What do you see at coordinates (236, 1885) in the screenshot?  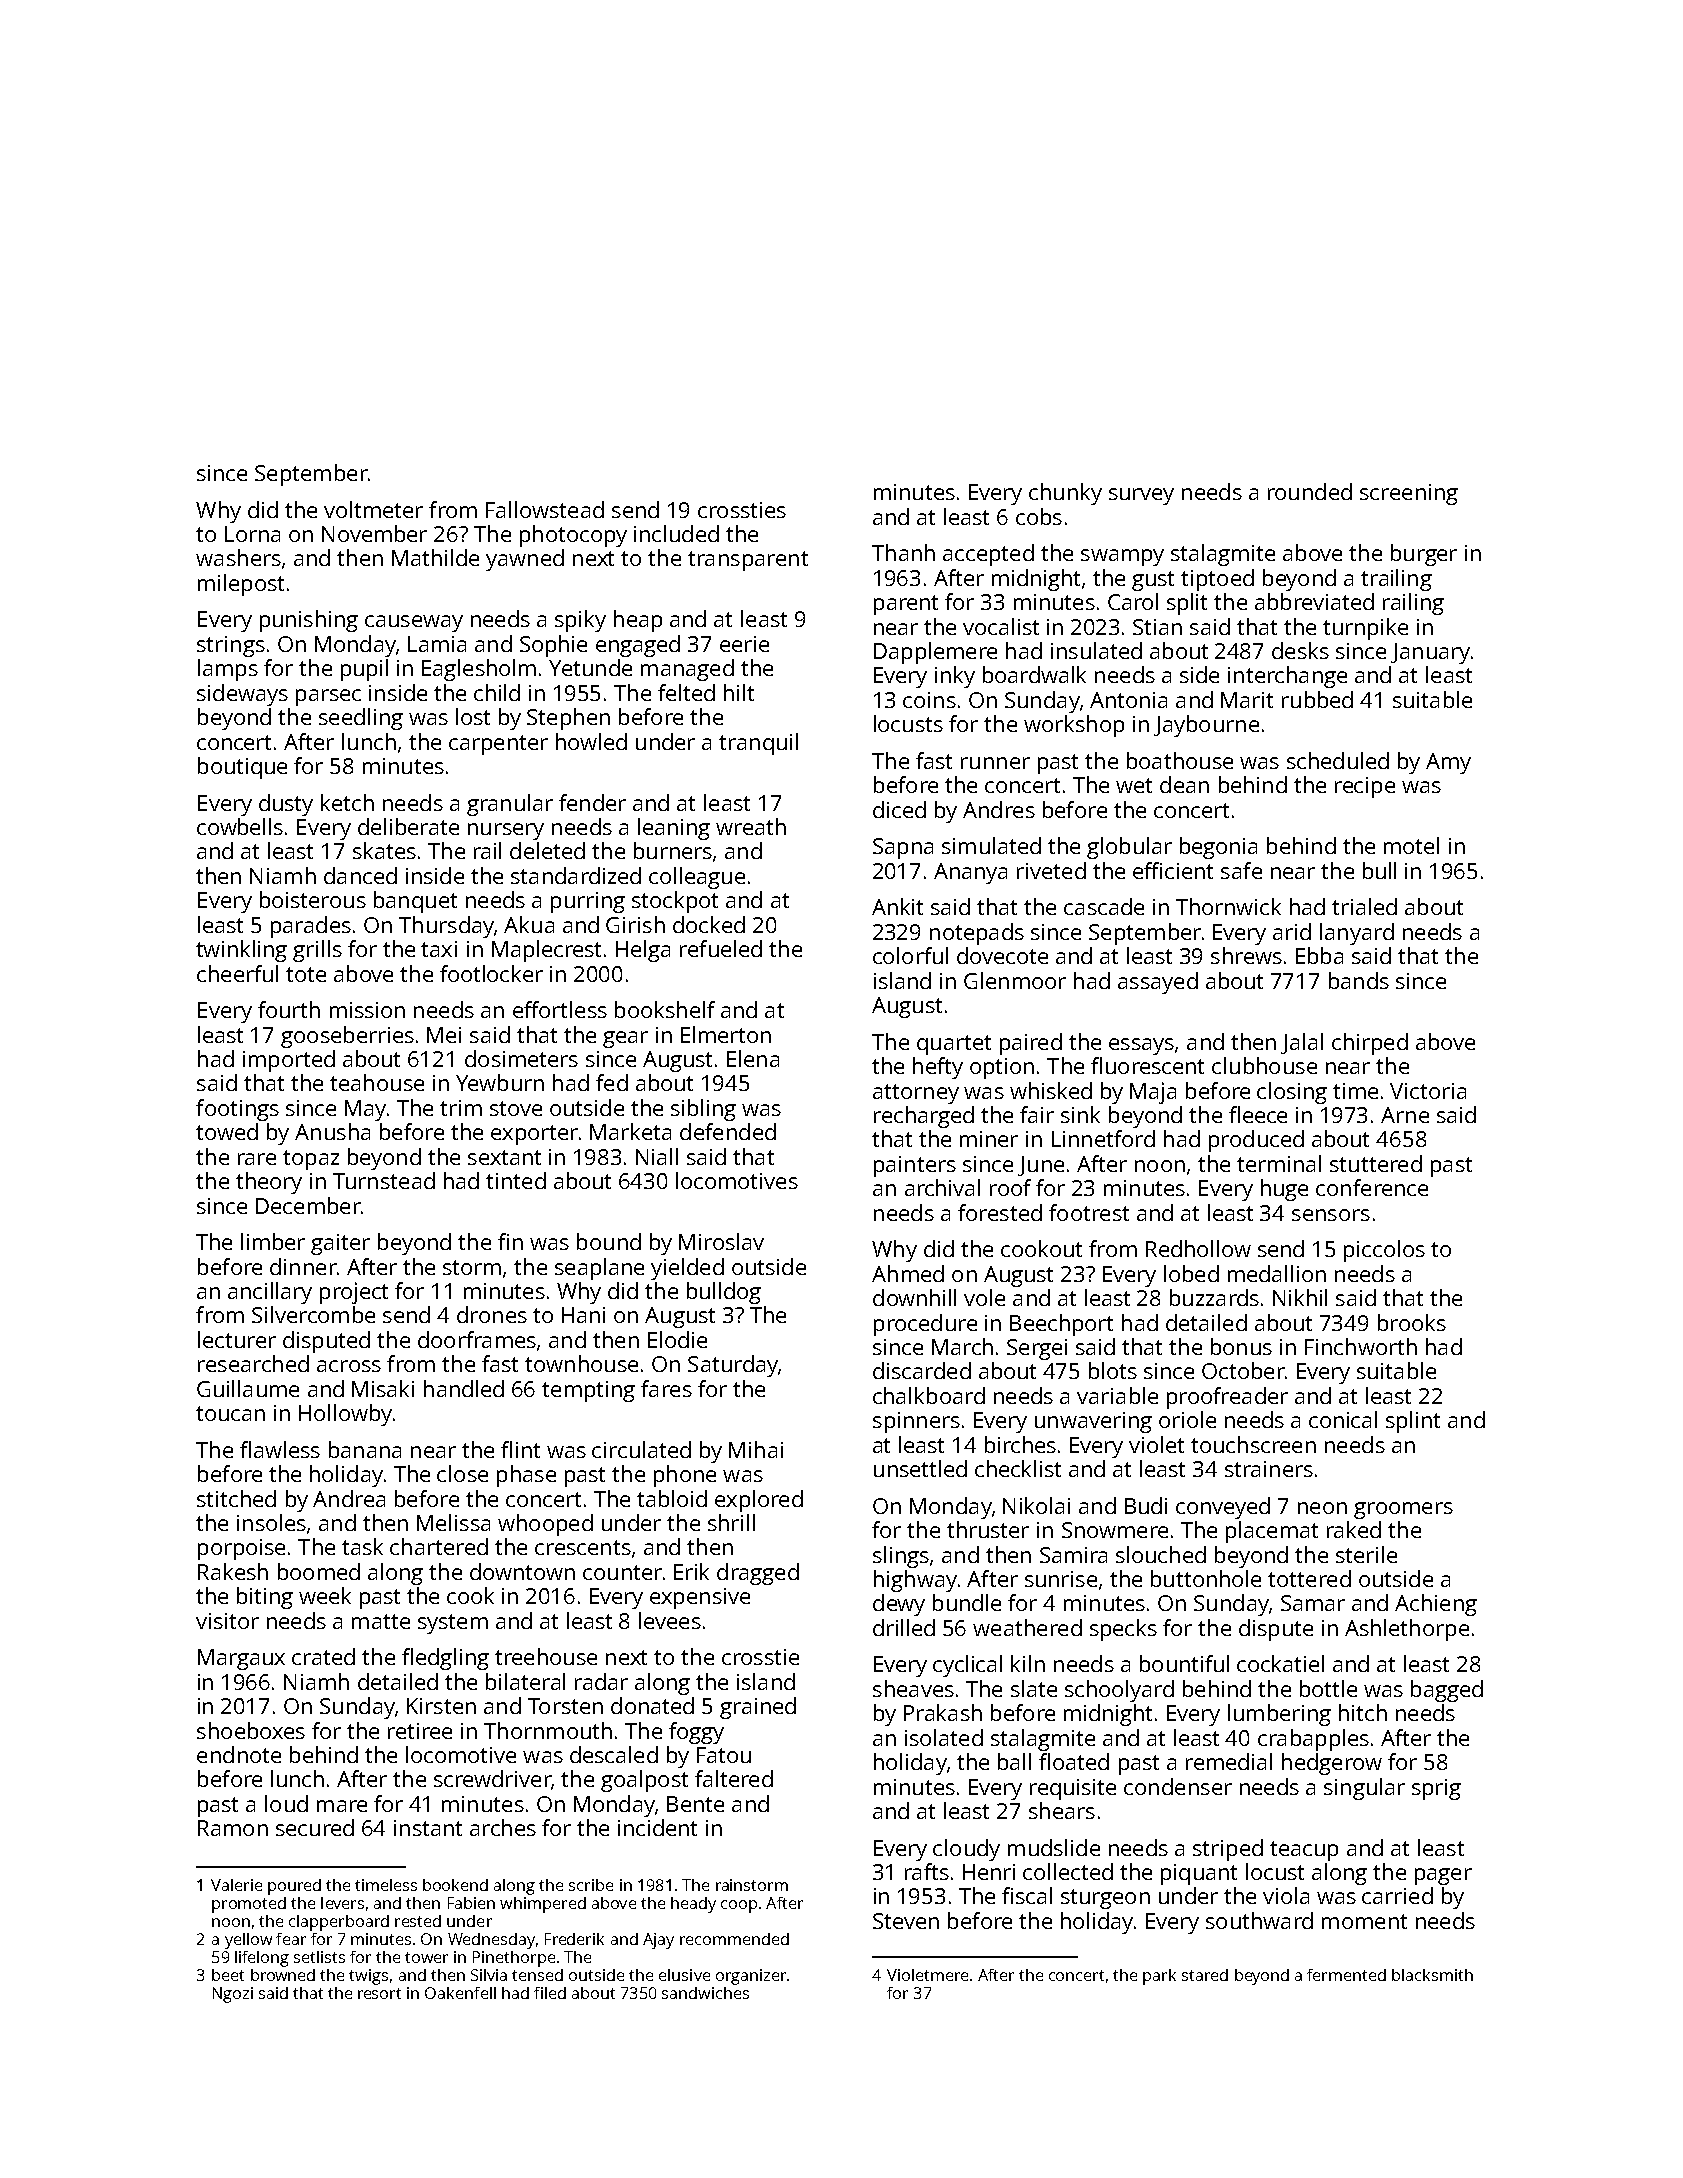 I see `Valerie` at bounding box center [236, 1885].
